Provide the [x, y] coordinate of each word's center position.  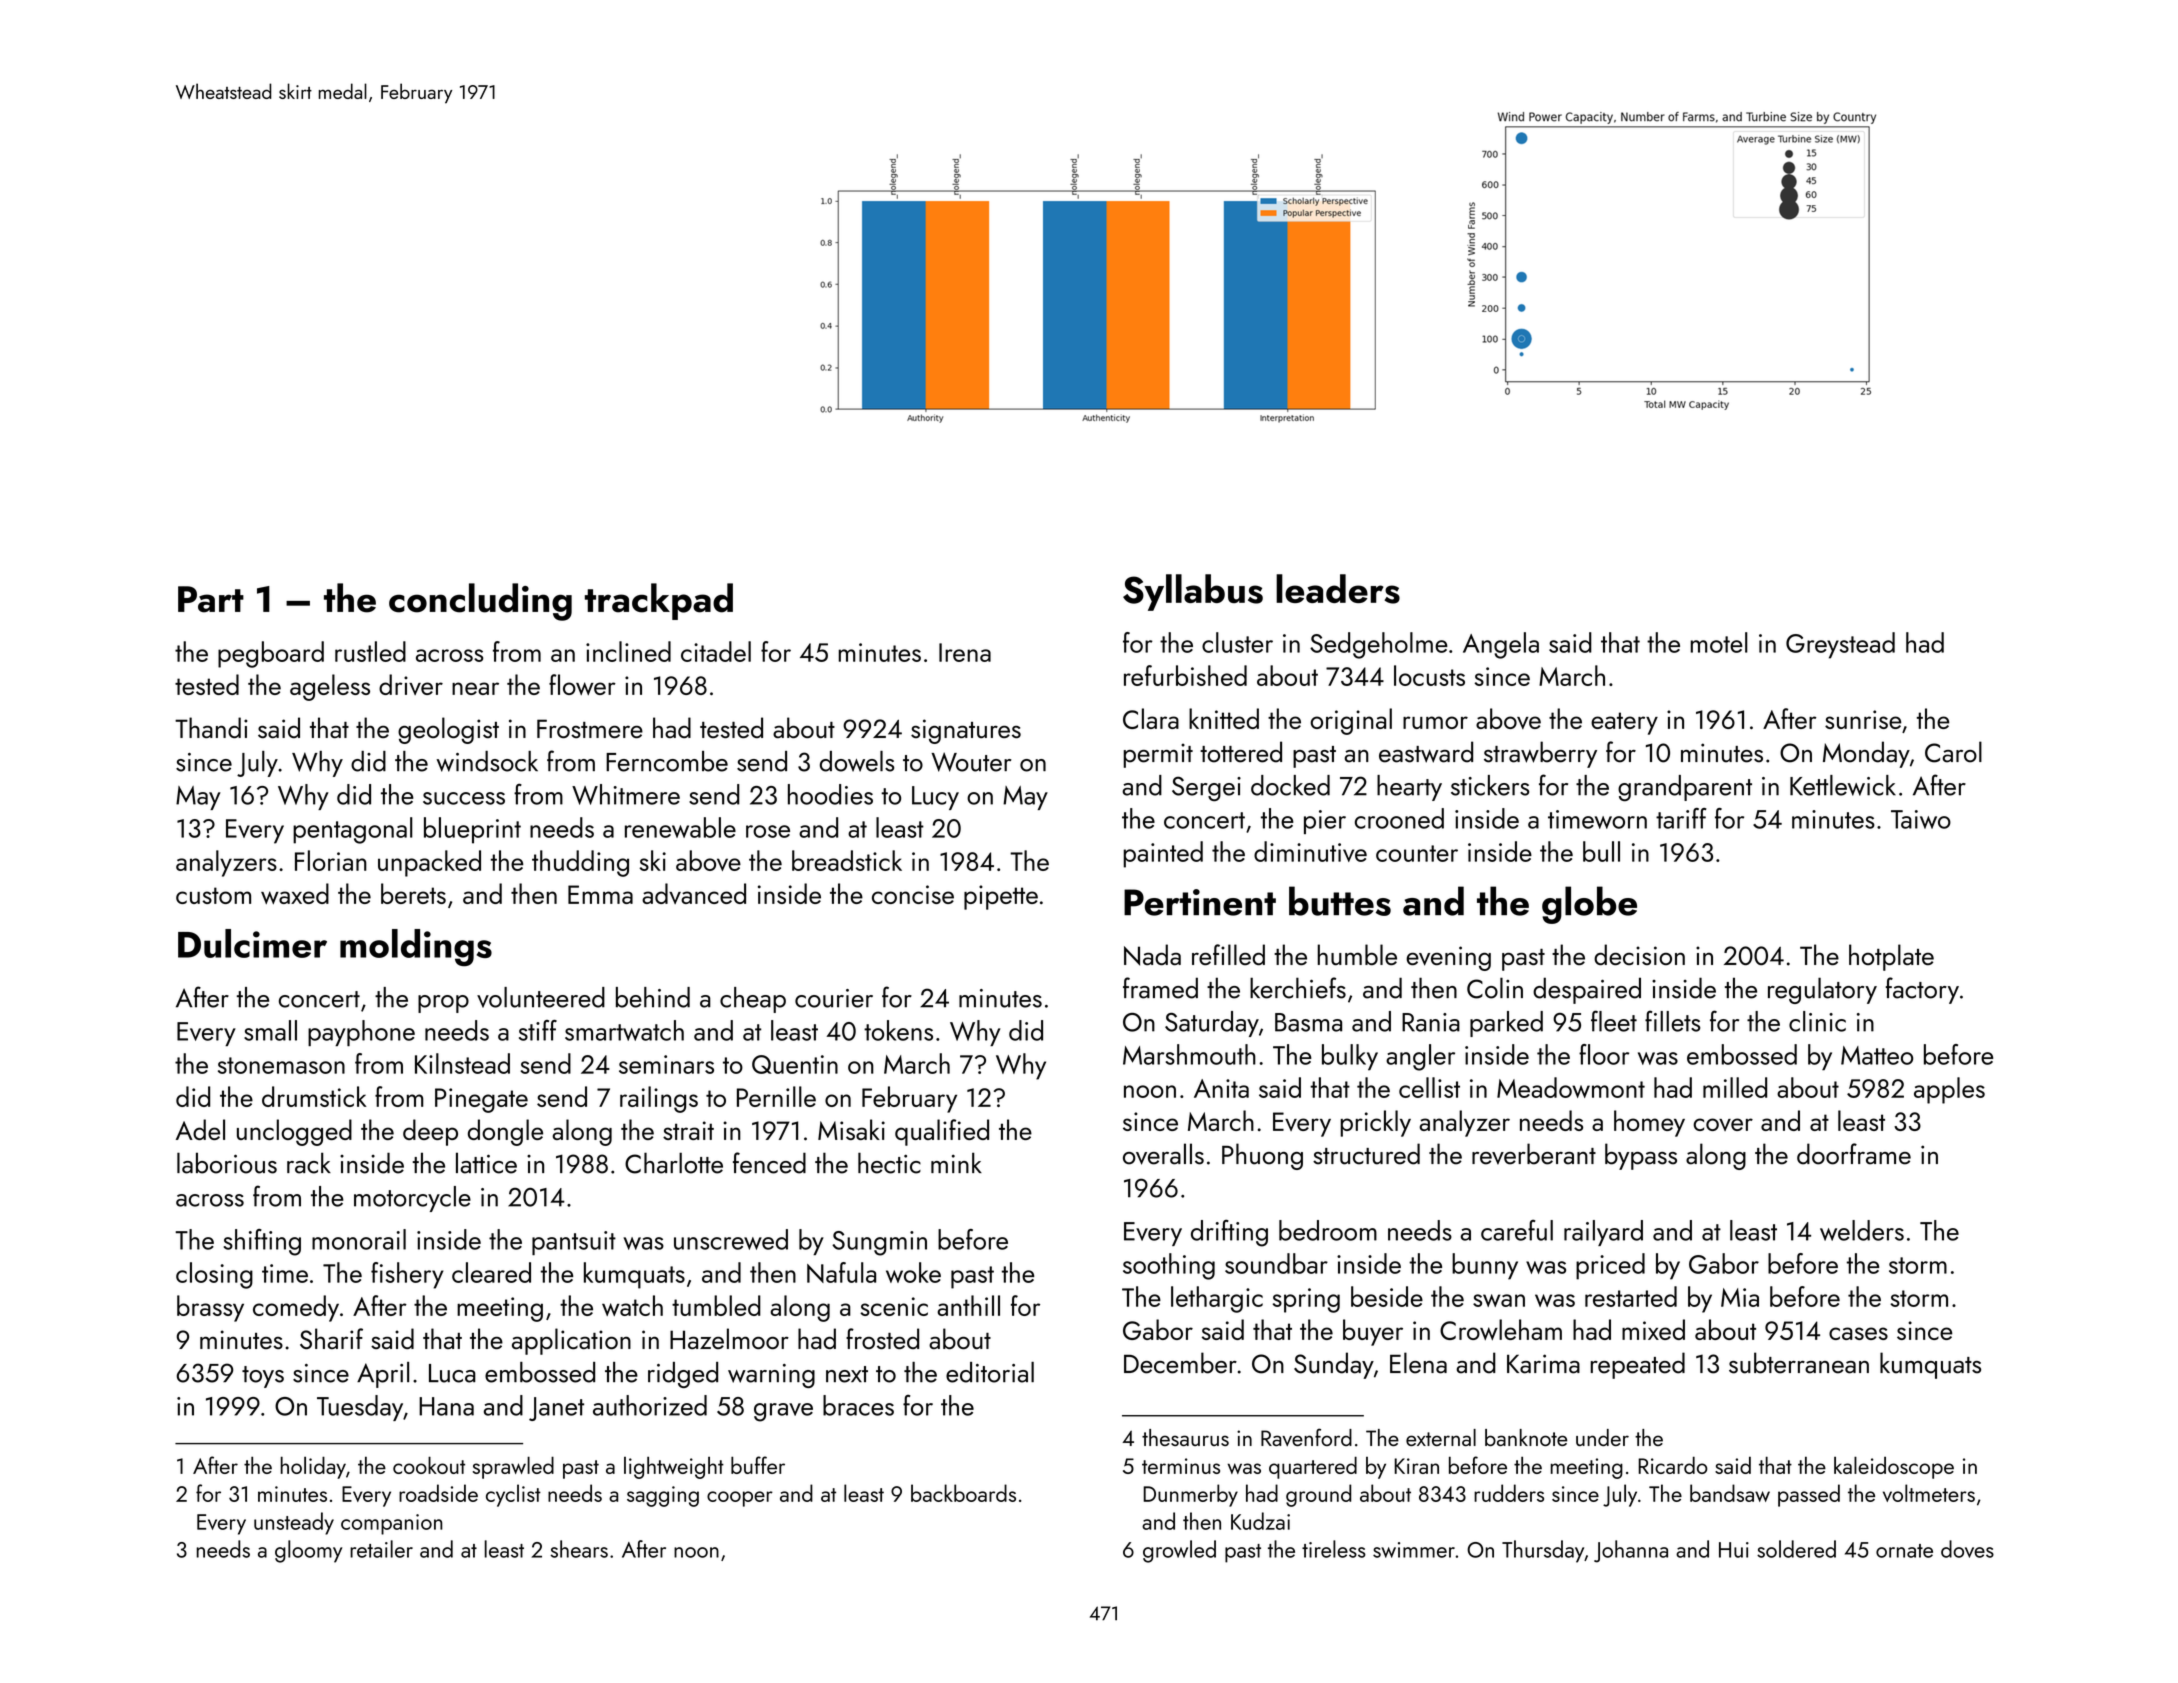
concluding [480, 602]
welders [1862, 1230]
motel [1719, 642]
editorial [990, 1372]
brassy [210, 1308]
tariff [1681, 818]
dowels [857, 761]
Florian [331, 860]
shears [579, 1549]
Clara [1151, 718]
